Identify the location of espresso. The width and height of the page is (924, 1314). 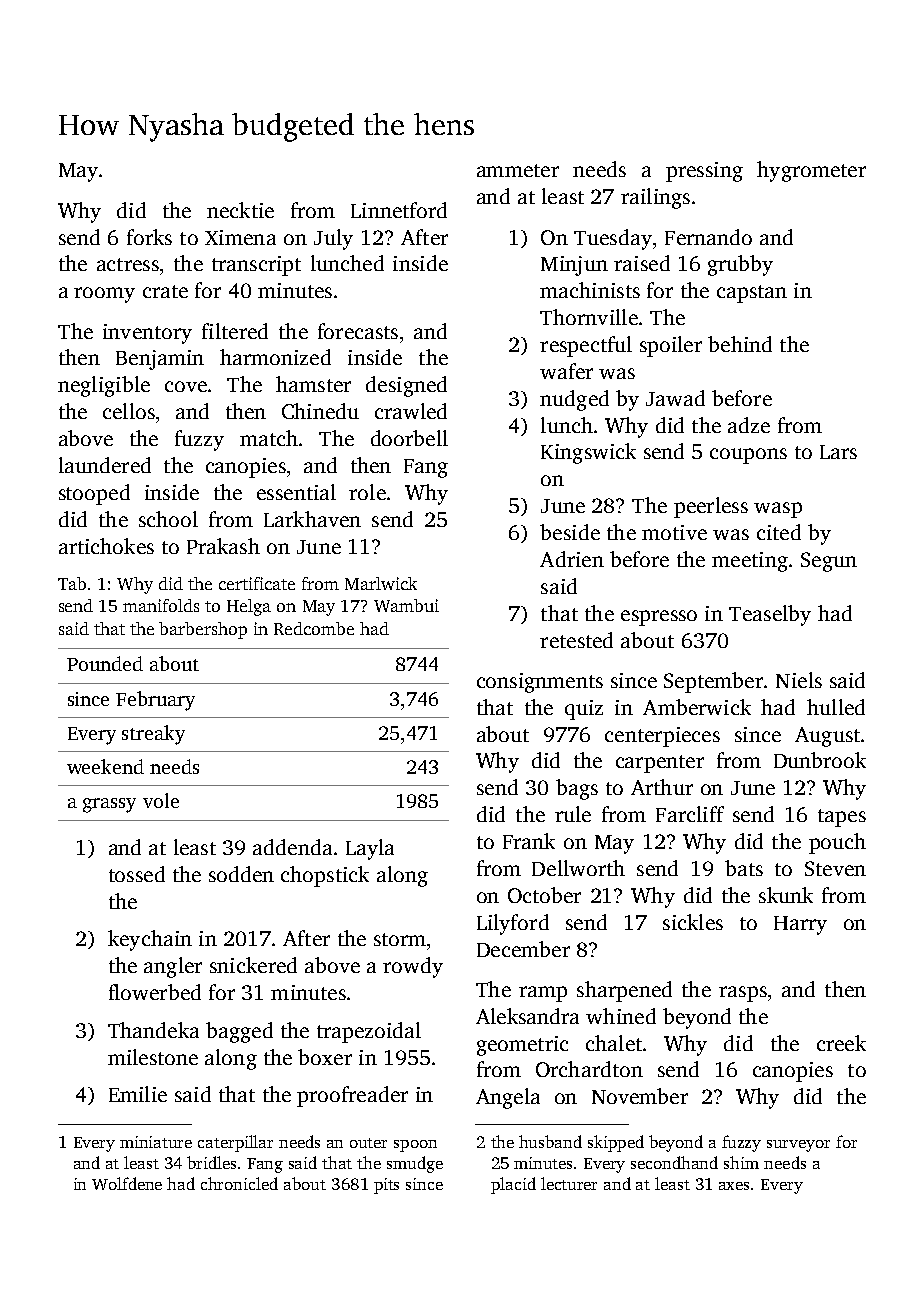
(659, 618).
